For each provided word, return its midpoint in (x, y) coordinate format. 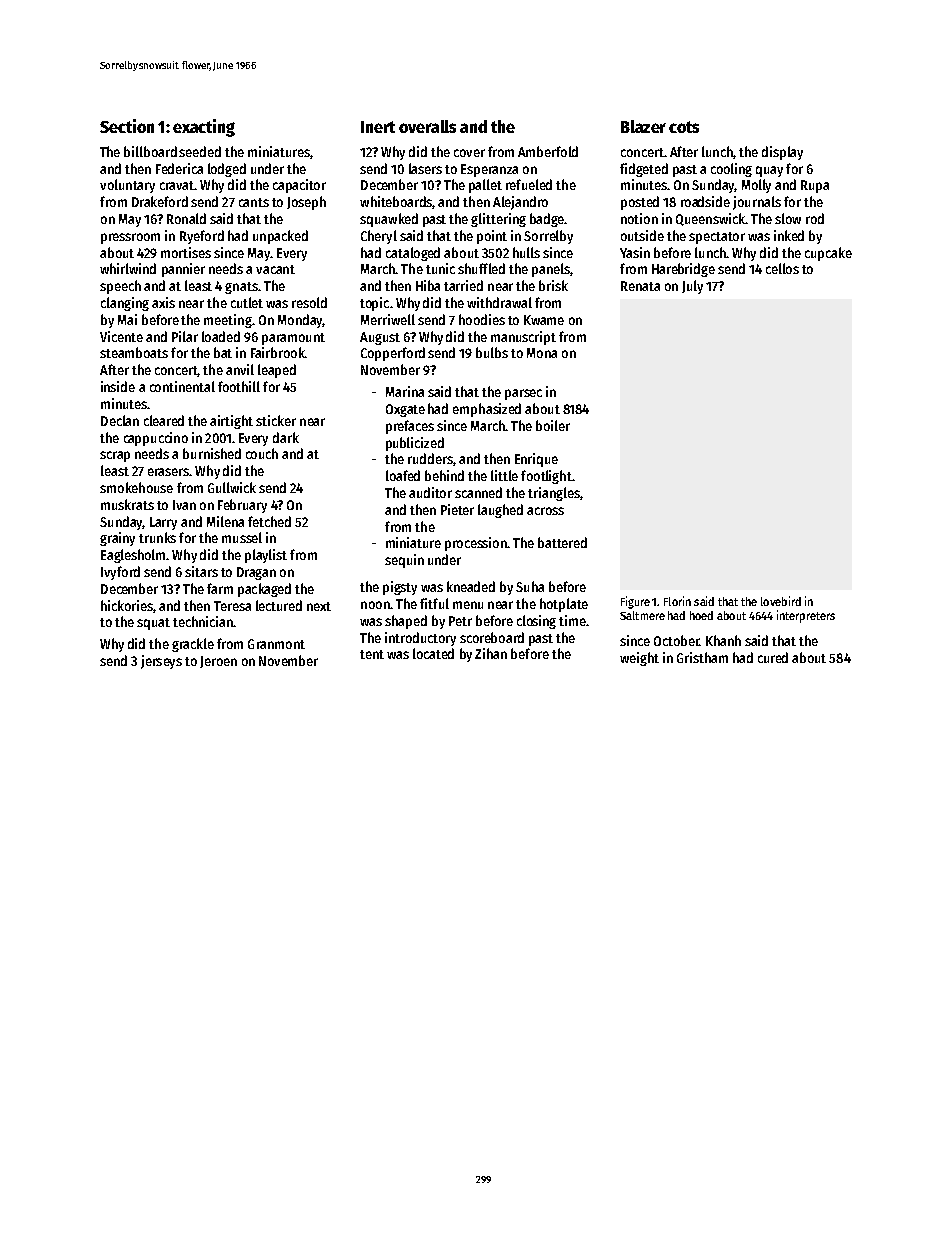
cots (684, 127)
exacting (204, 128)
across (545, 511)
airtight (231, 422)
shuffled (481, 268)
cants (254, 202)
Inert (378, 127)
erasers (168, 472)
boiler (553, 425)
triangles (554, 494)
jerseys (161, 662)
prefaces (410, 427)
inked (789, 235)
